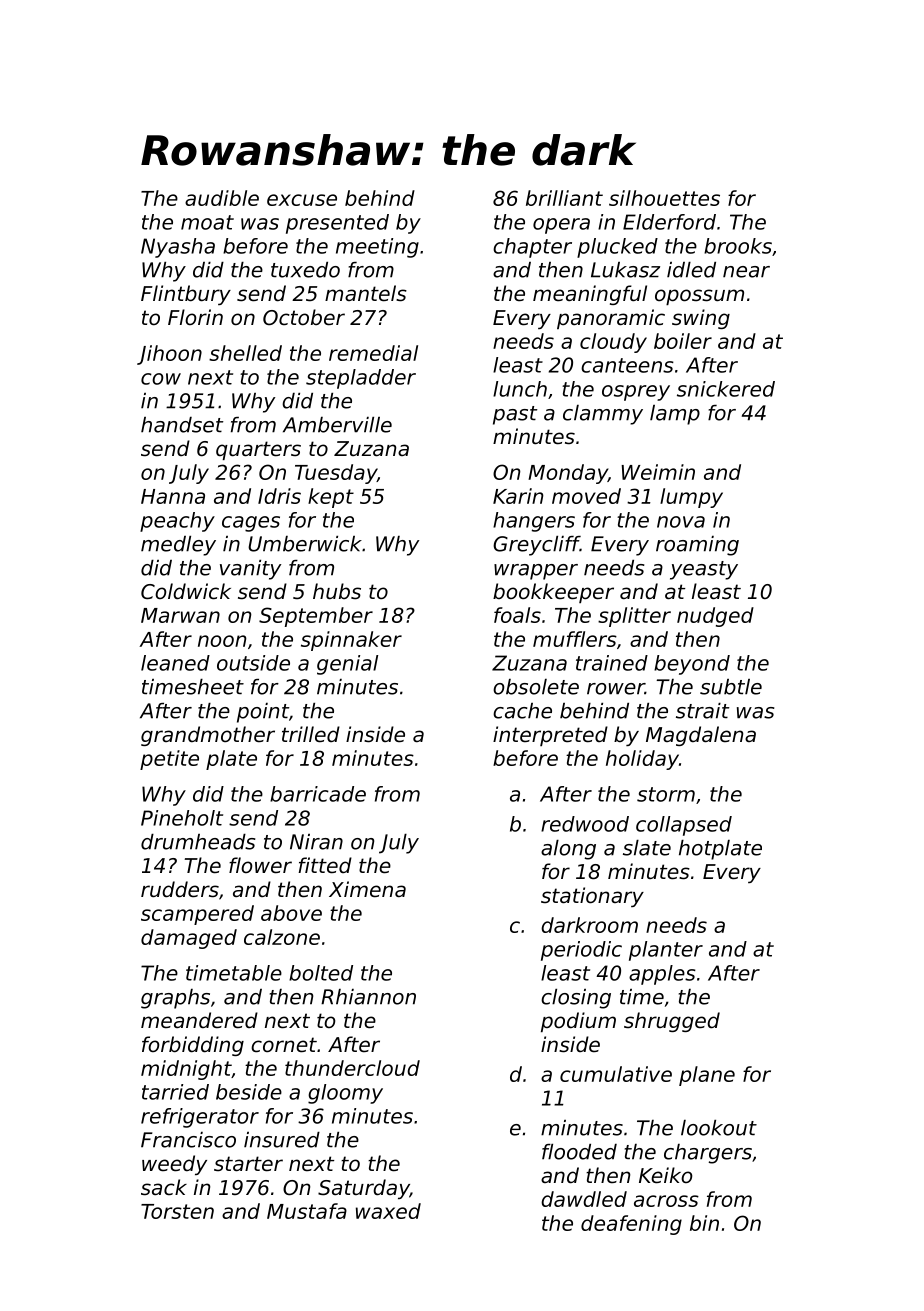  What do you see at coordinates (697, 546) in the screenshot?
I see `roaming` at bounding box center [697, 546].
